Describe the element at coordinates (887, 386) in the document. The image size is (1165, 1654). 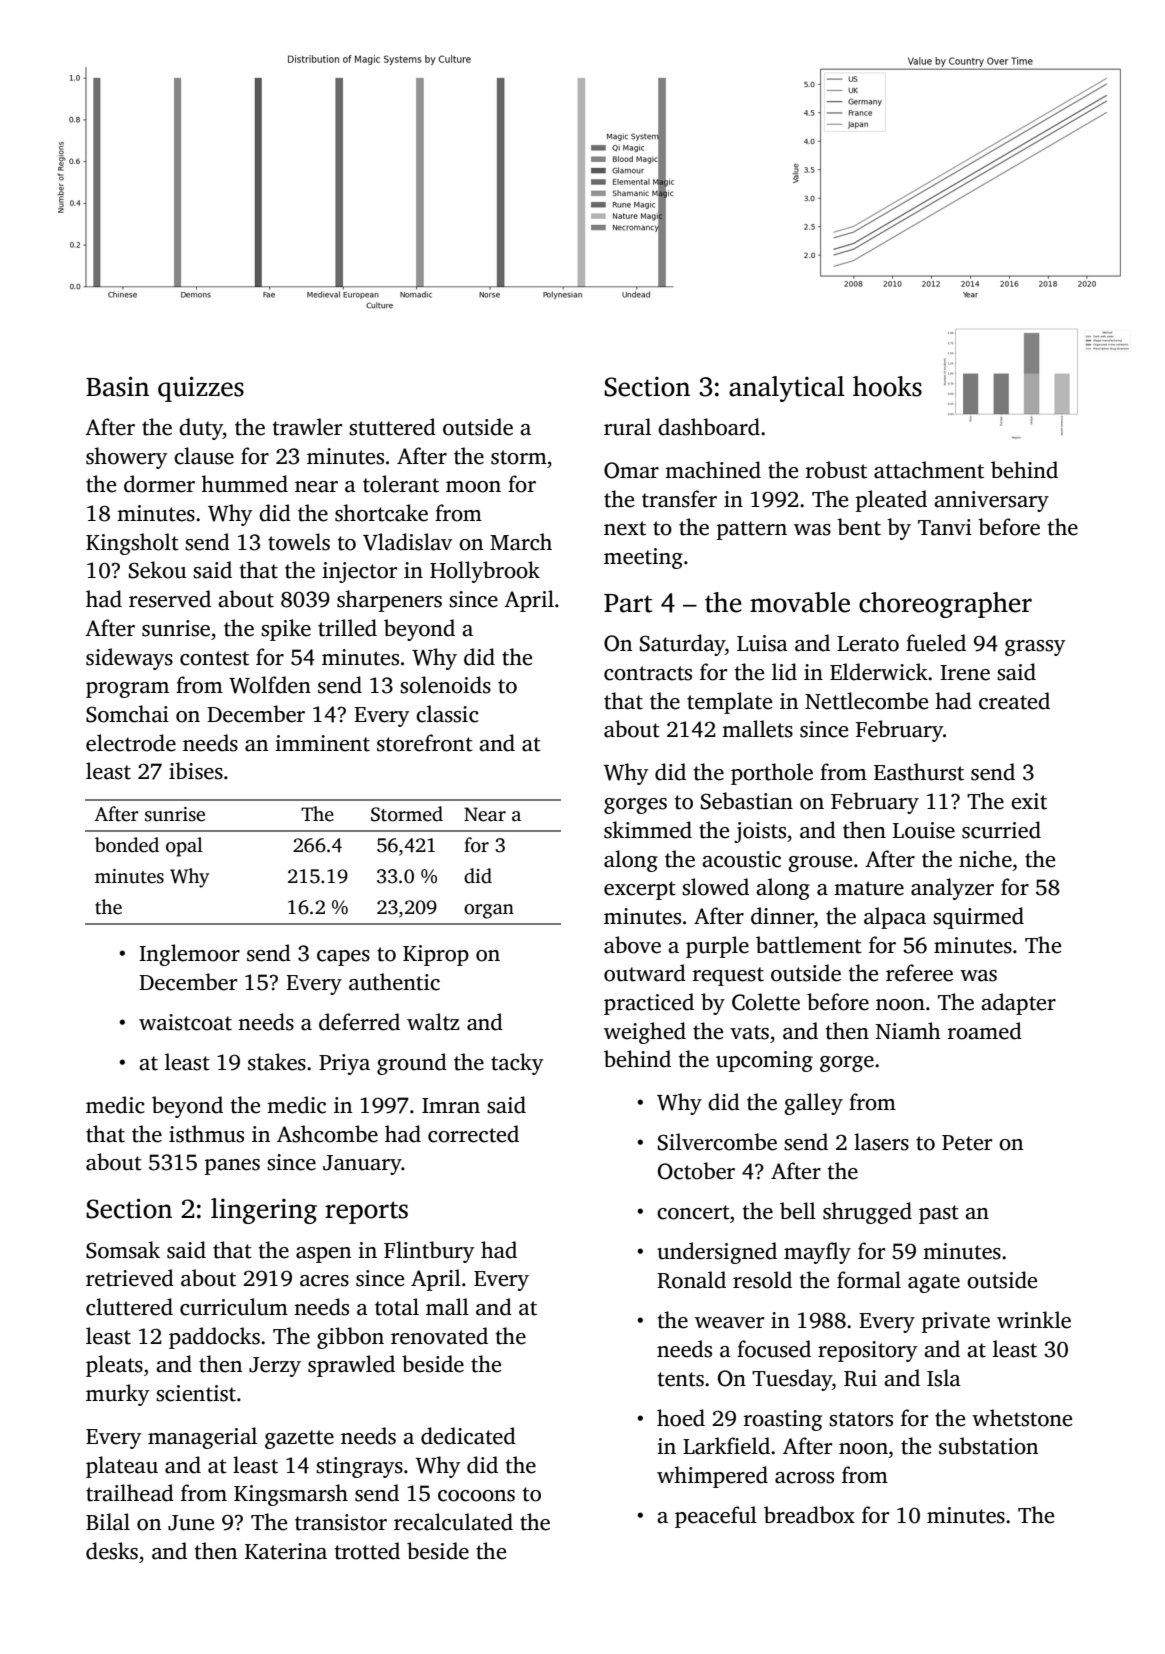
I see `hooks` at that location.
